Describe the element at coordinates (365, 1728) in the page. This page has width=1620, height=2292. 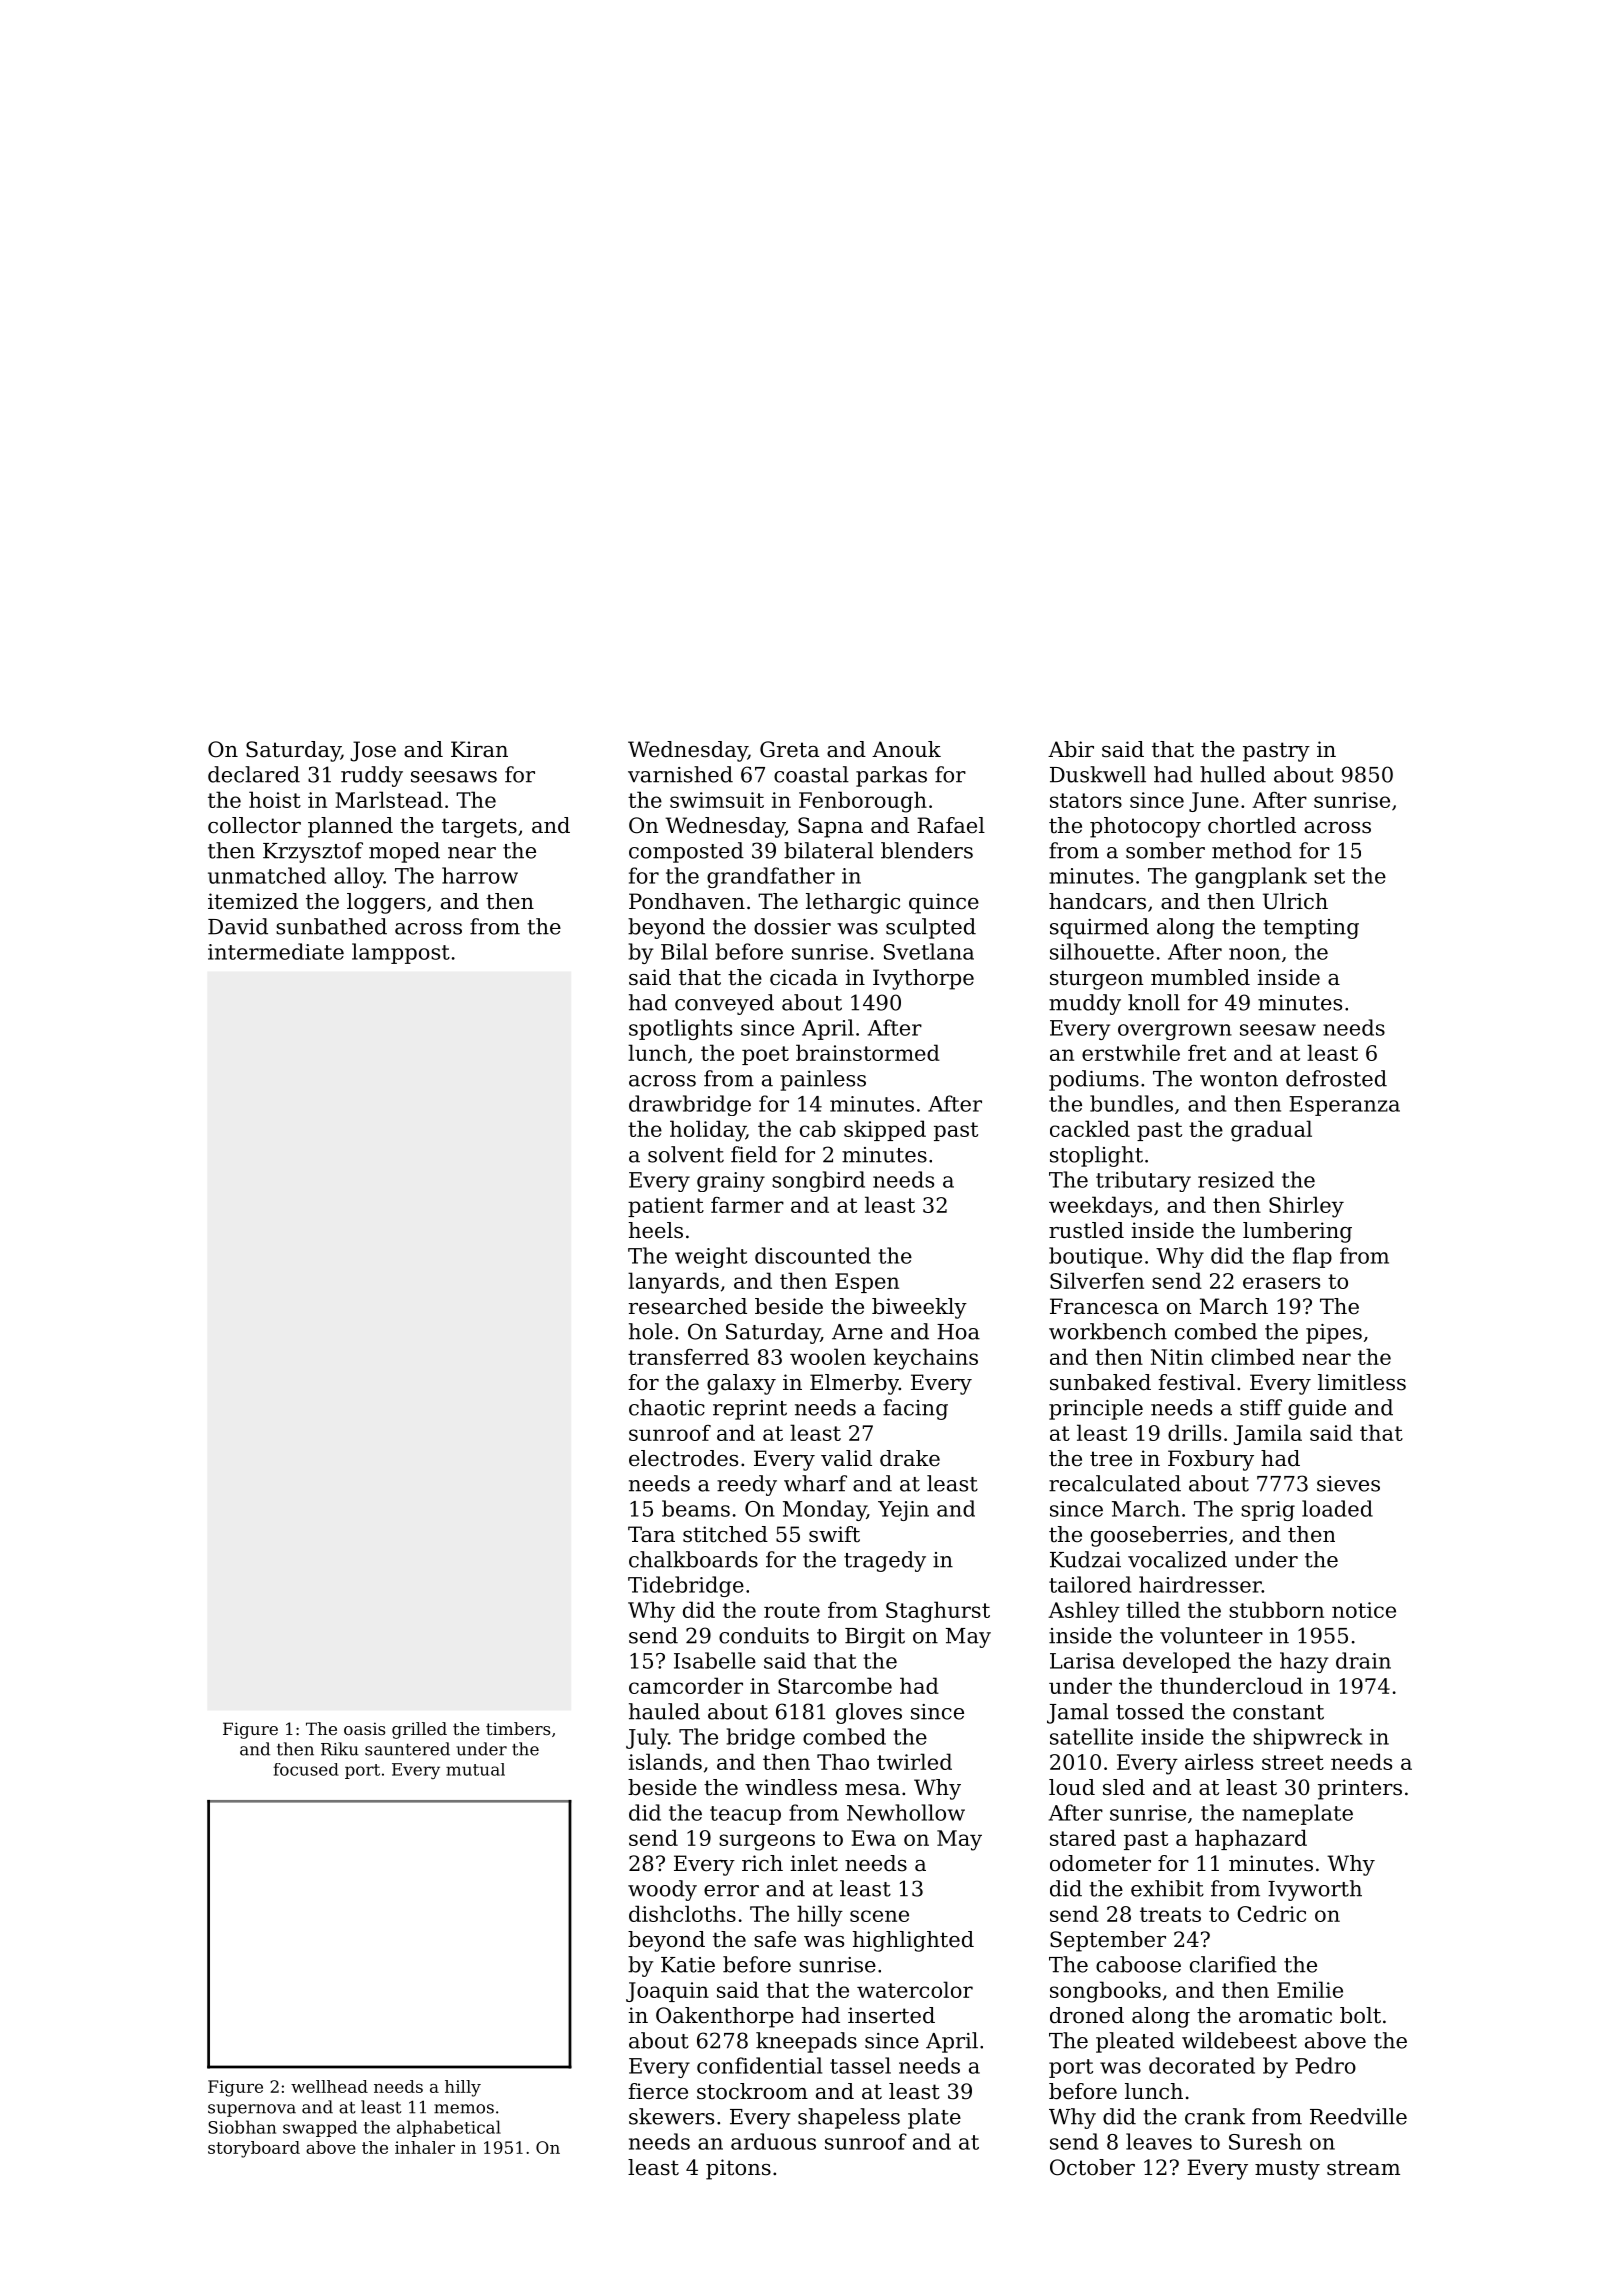
I see `oasis` at that location.
